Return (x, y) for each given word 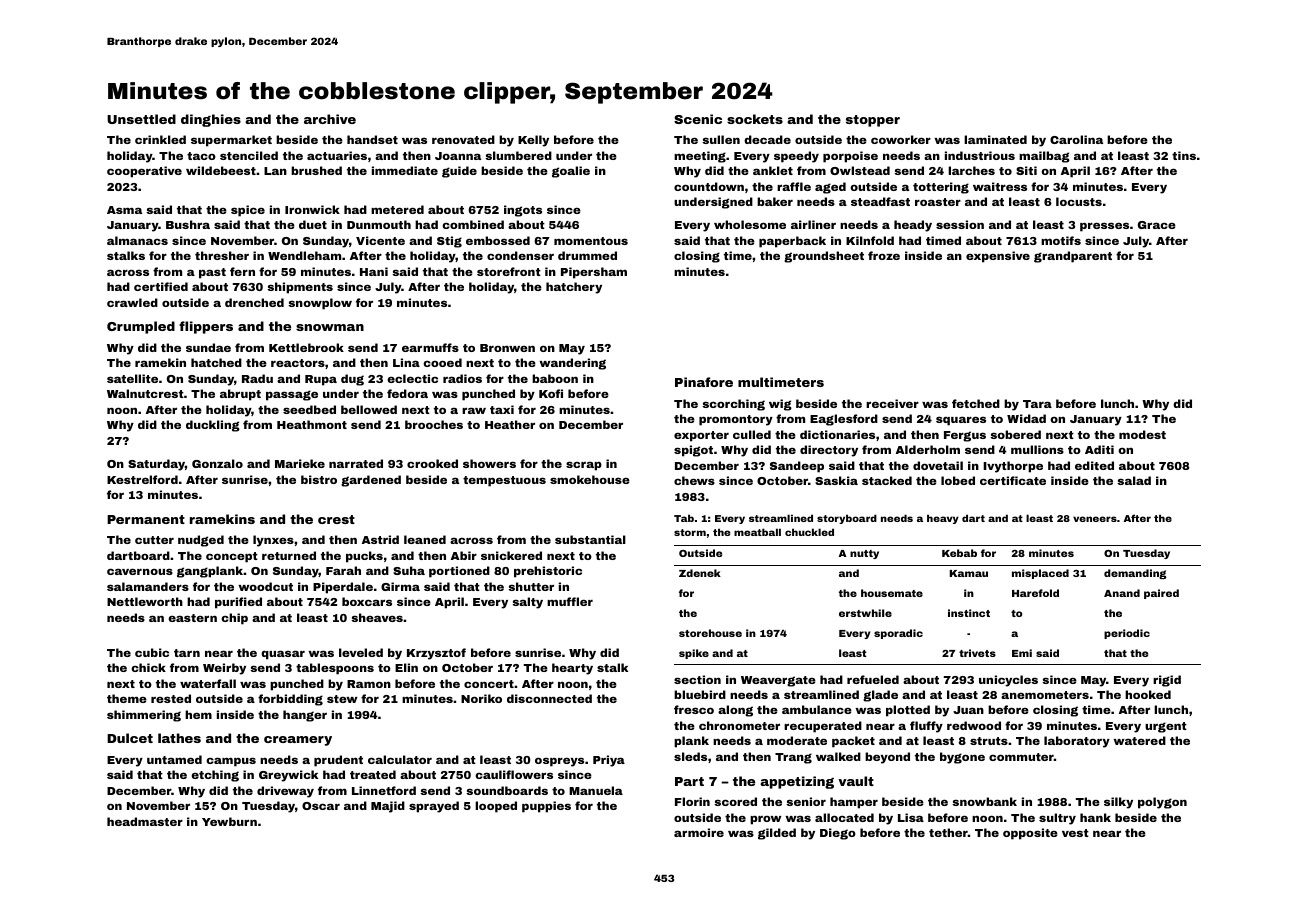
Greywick (288, 776)
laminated (995, 139)
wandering (572, 364)
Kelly (533, 141)
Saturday (156, 465)
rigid (1167, 681)
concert (489, 684)
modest (1142, 434)
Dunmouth (379, 224)
